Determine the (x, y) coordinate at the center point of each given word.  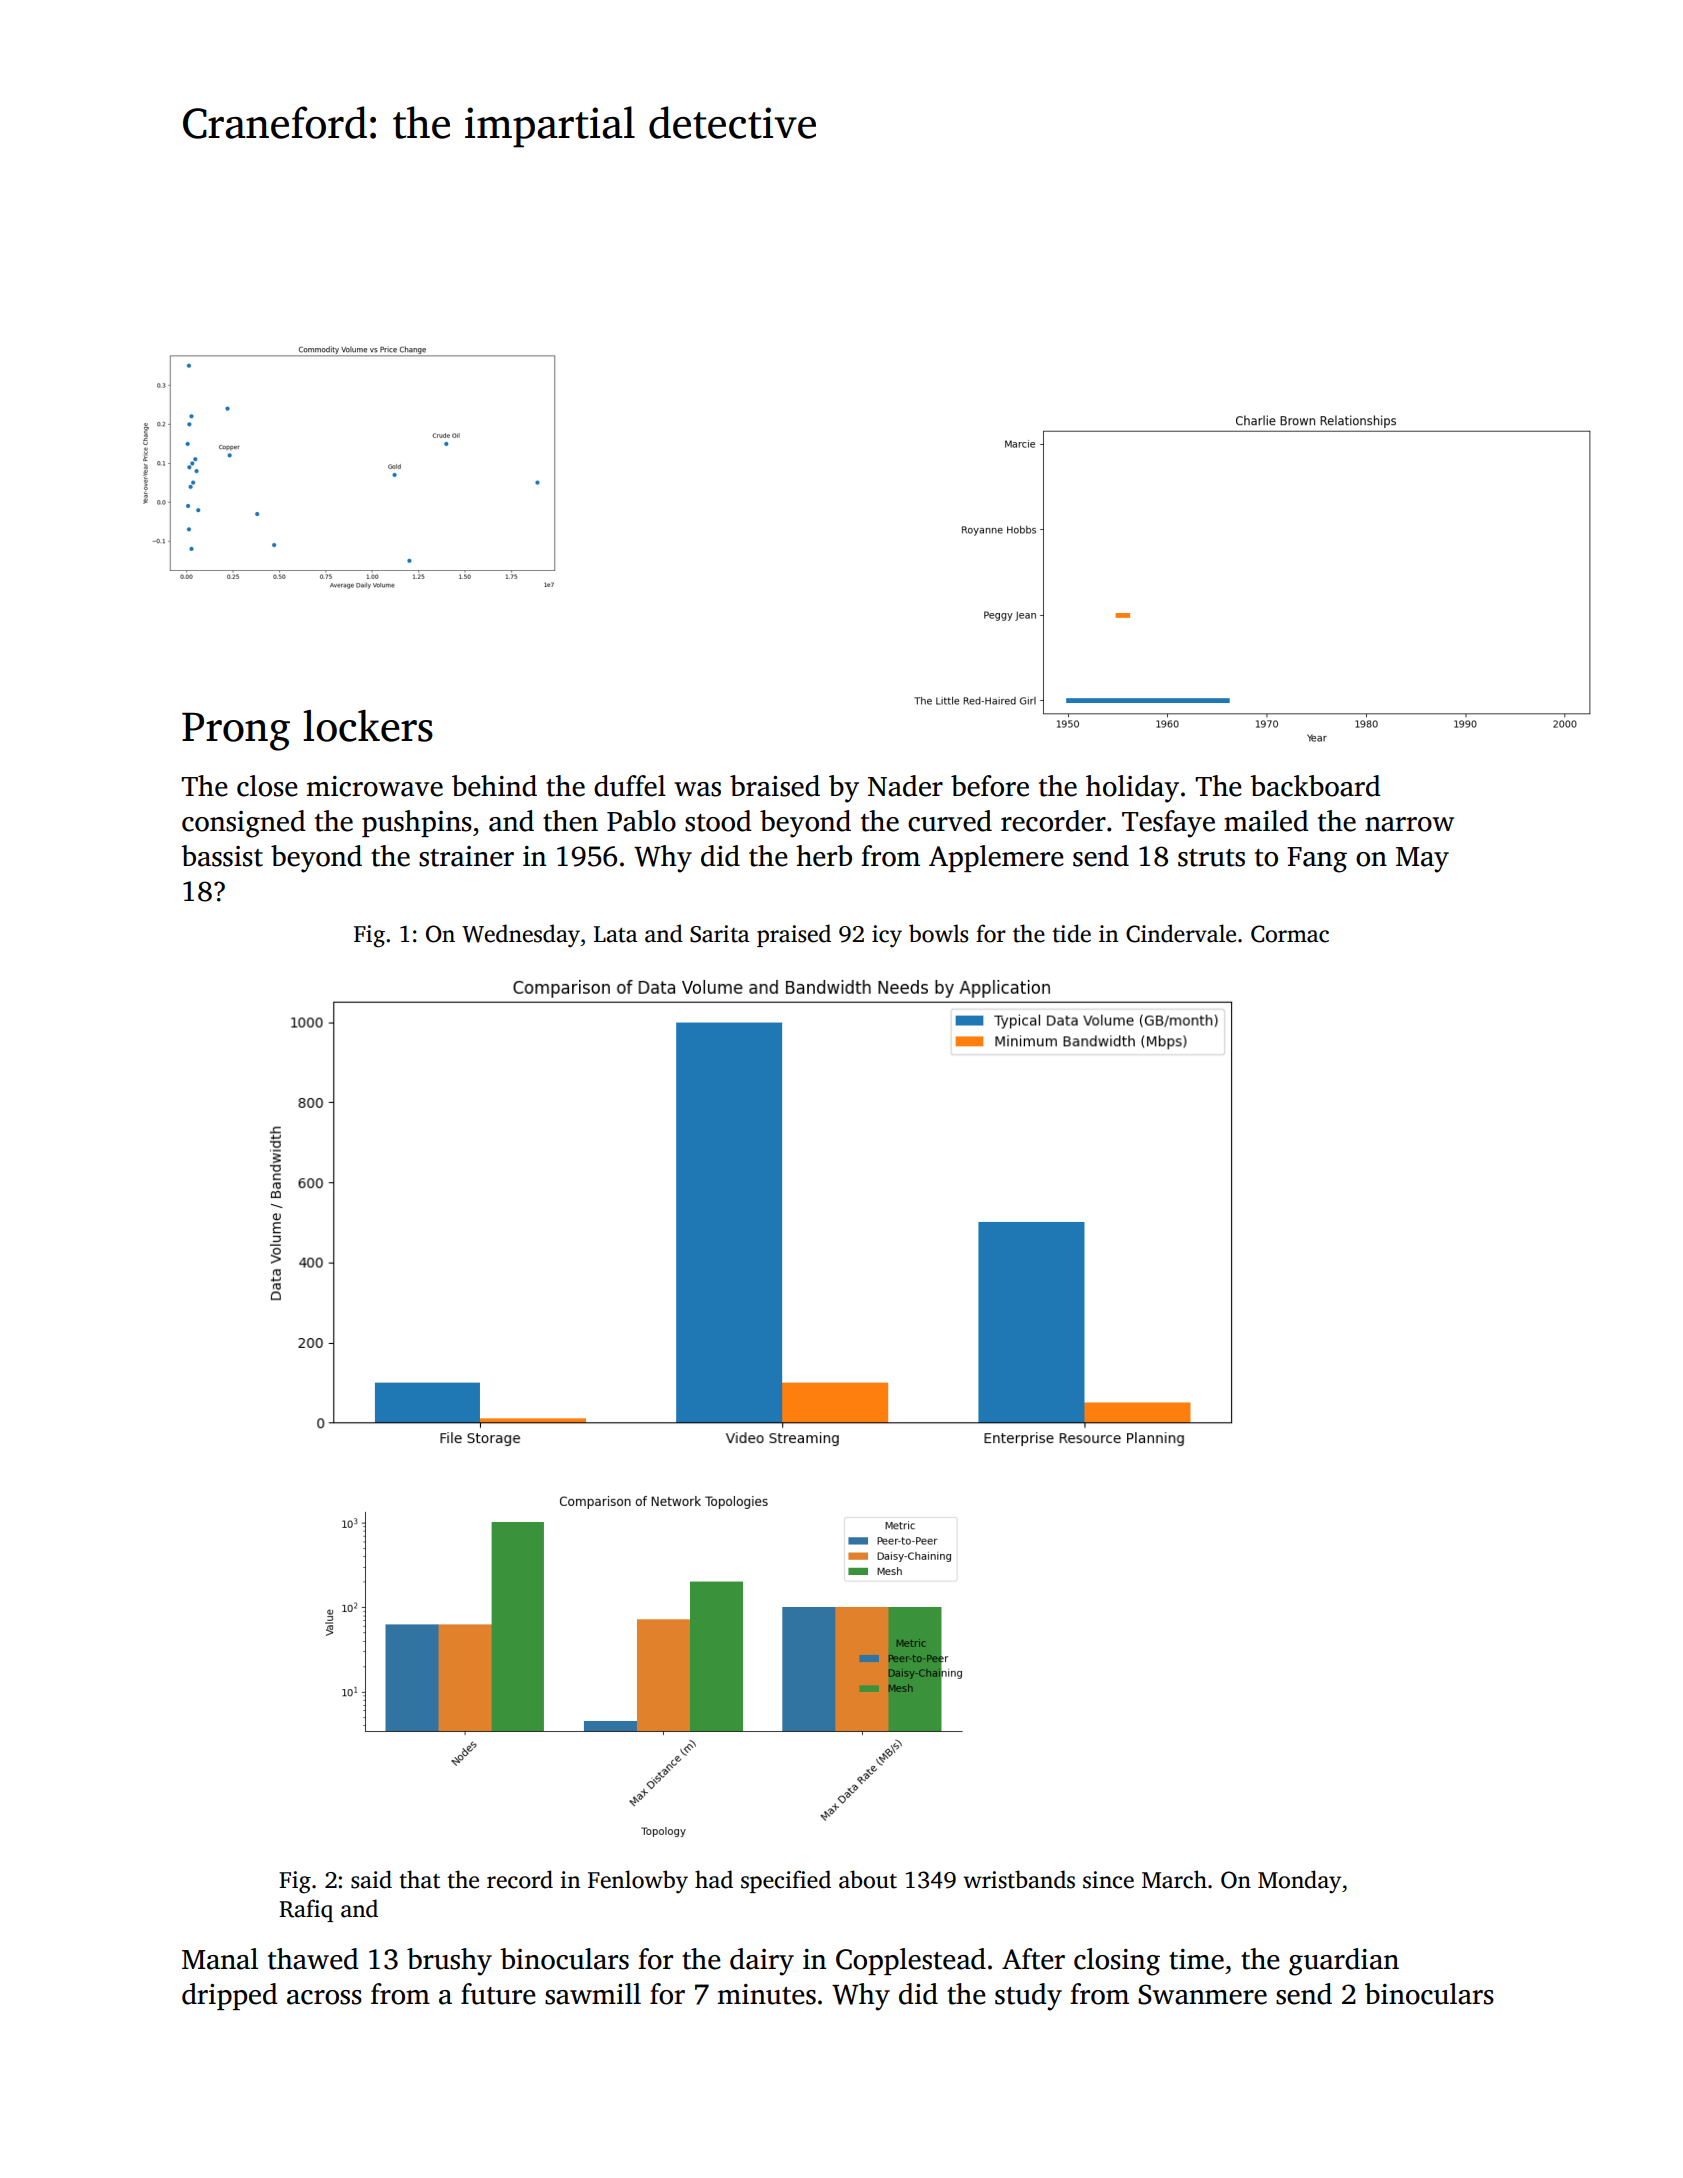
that (419, 1879)
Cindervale (1181, 933)
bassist (222, 856)
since (1108, 1880)
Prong (236, 731)
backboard (1315, 786)
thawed (313, 1959)
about (868, 1879)
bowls (938, 933)
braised (775, 786)
